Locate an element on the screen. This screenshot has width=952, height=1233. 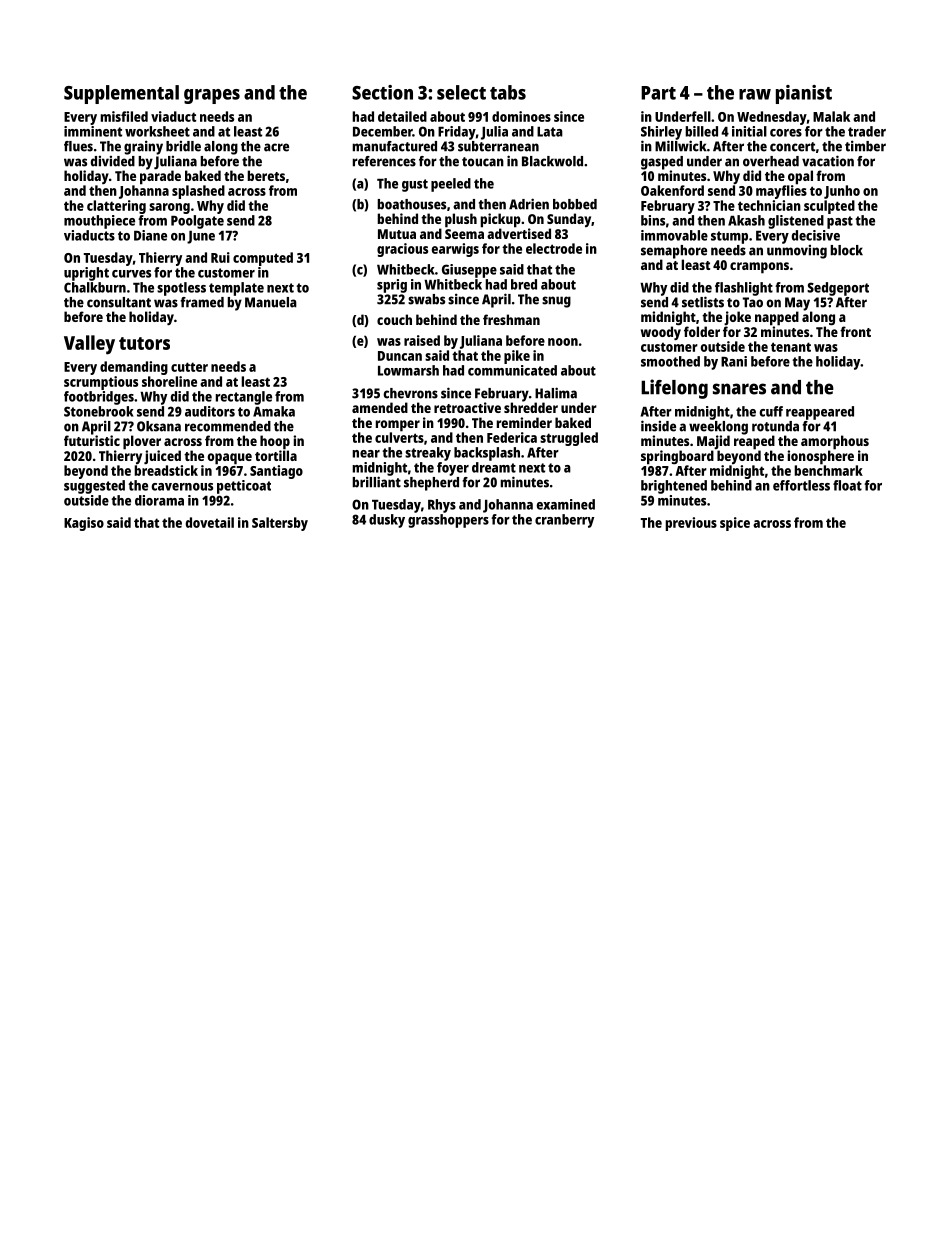
dovetail is located at coordinates (210, 522).
